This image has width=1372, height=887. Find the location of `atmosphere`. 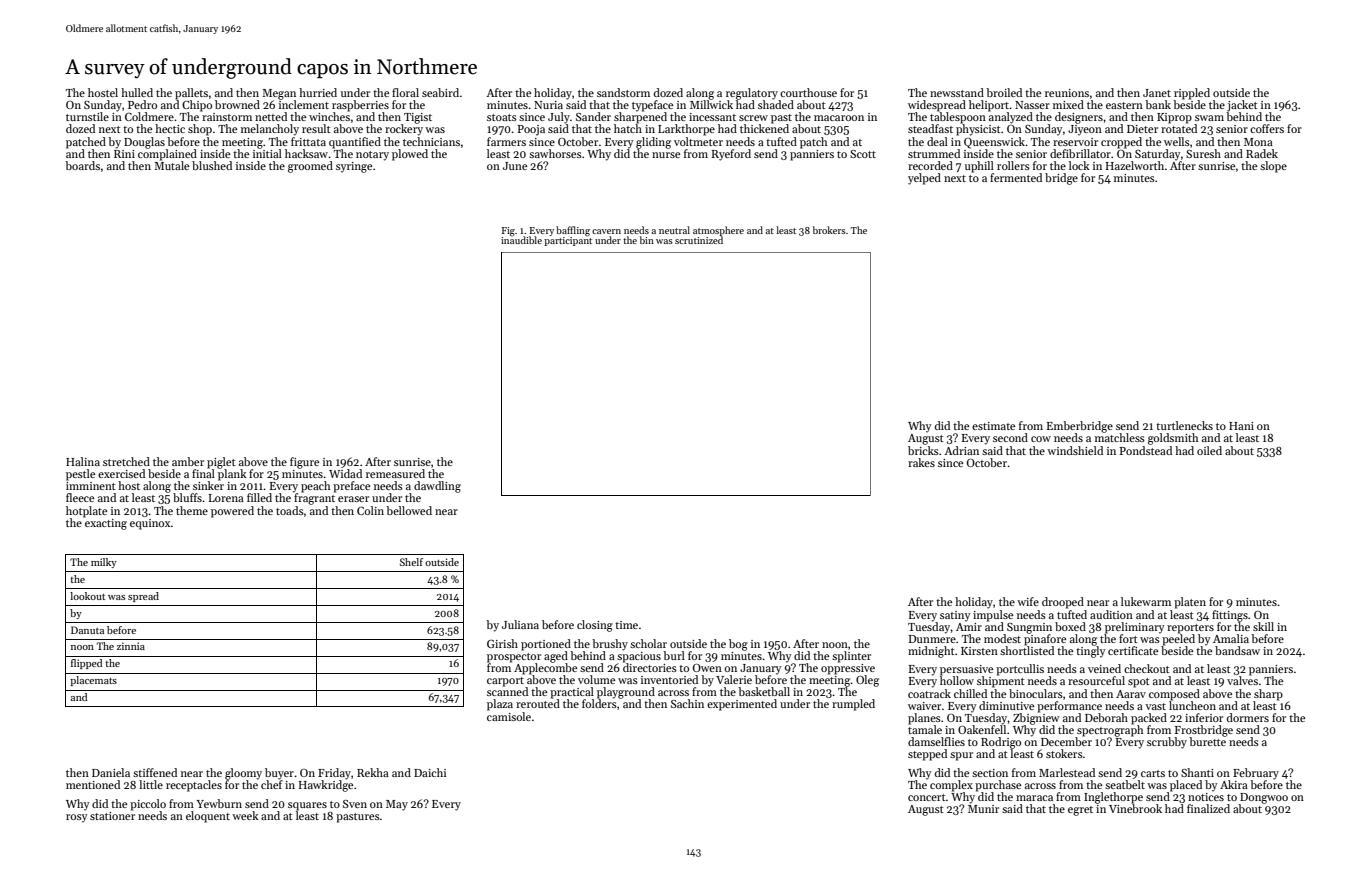

atmosphere is located at coordinates (718, 231).
